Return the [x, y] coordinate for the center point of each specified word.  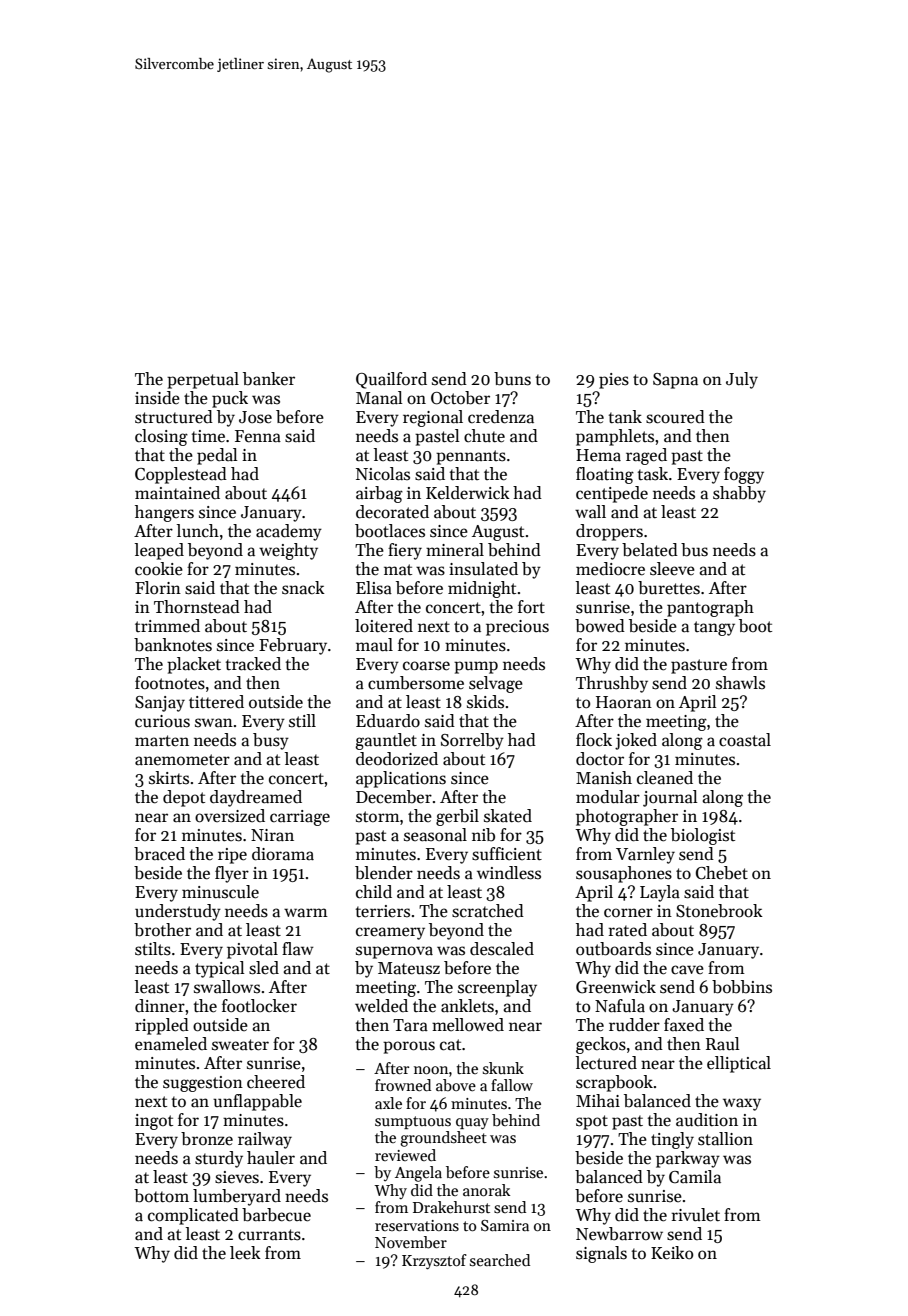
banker [269, 379]
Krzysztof [434, 1262]
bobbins [742, 987]
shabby [739, 494]
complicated [193, 1216]
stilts [153, 949]
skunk [503, 1068]
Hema [598, 455]
